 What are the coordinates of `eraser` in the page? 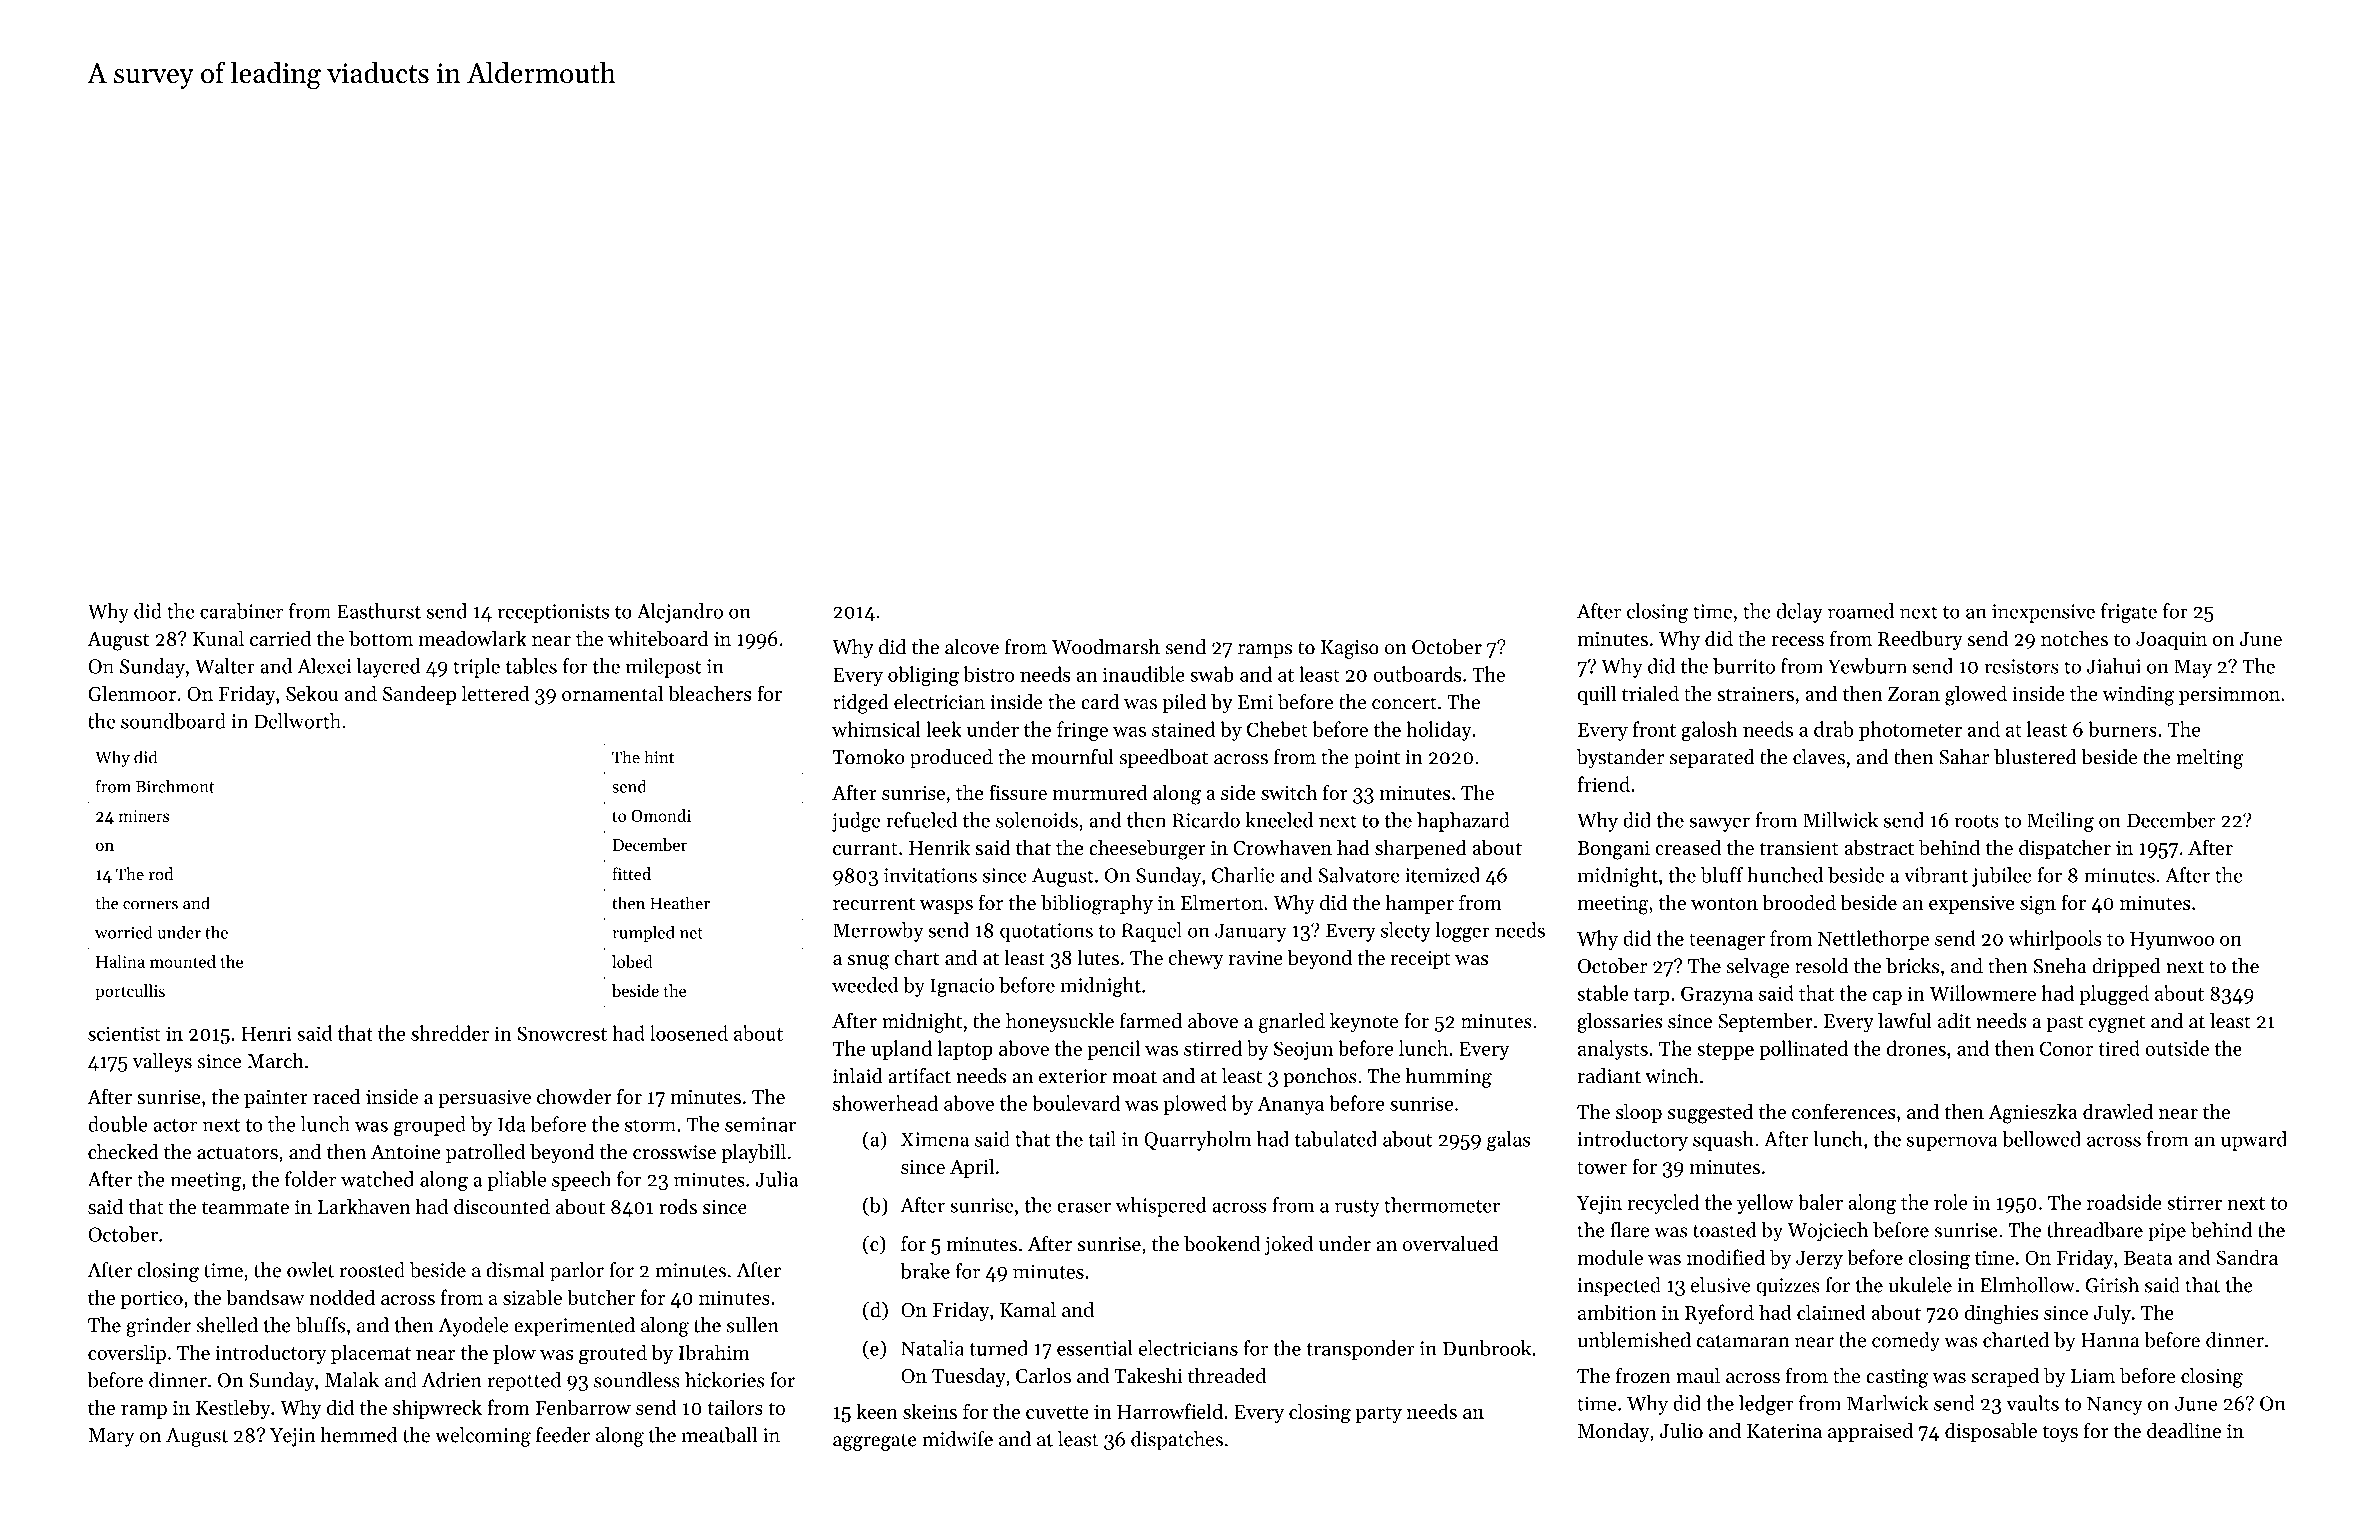 It's located at (1084, 1207).
